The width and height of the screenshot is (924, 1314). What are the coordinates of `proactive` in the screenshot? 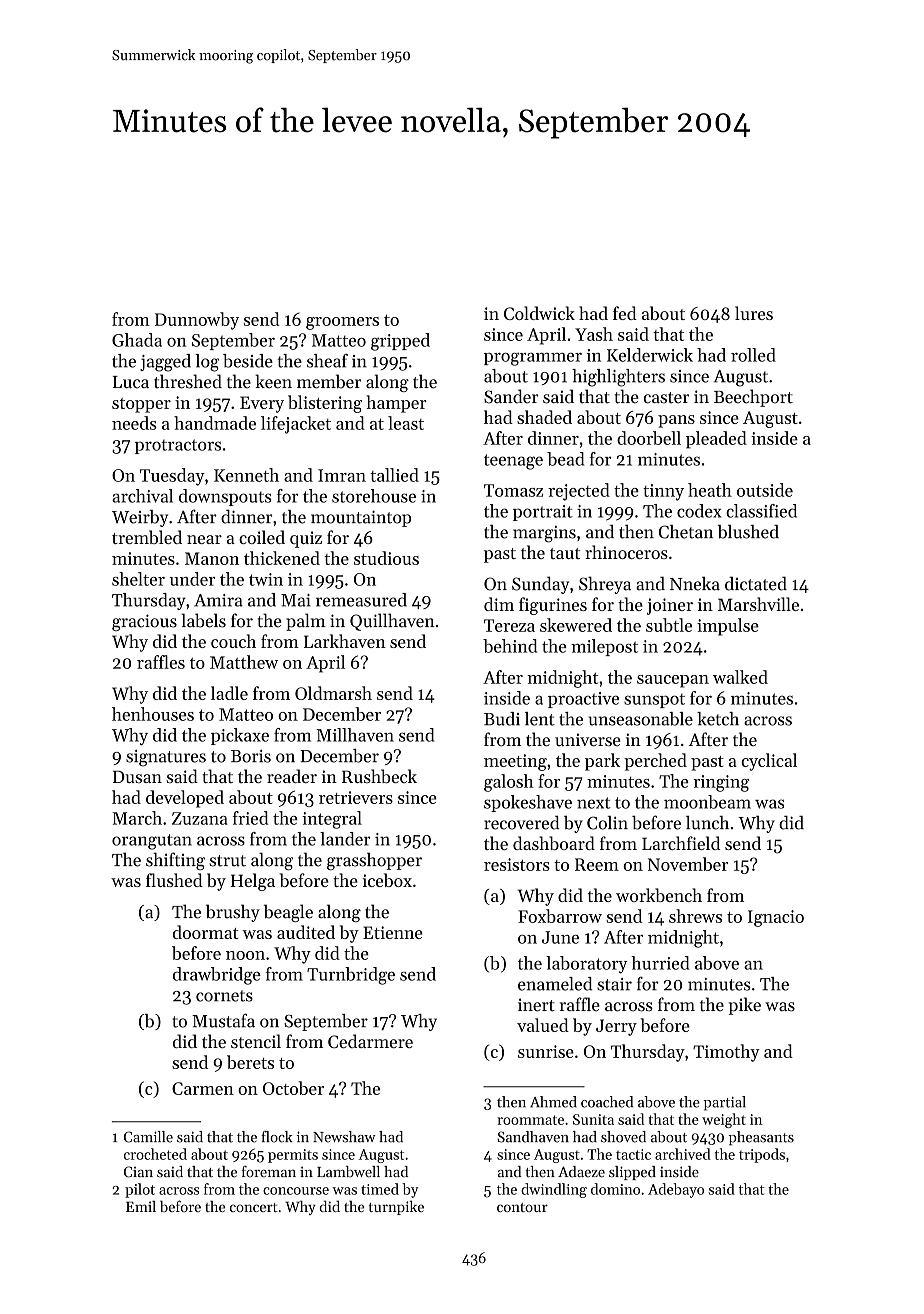 It's located at (583, 700).
